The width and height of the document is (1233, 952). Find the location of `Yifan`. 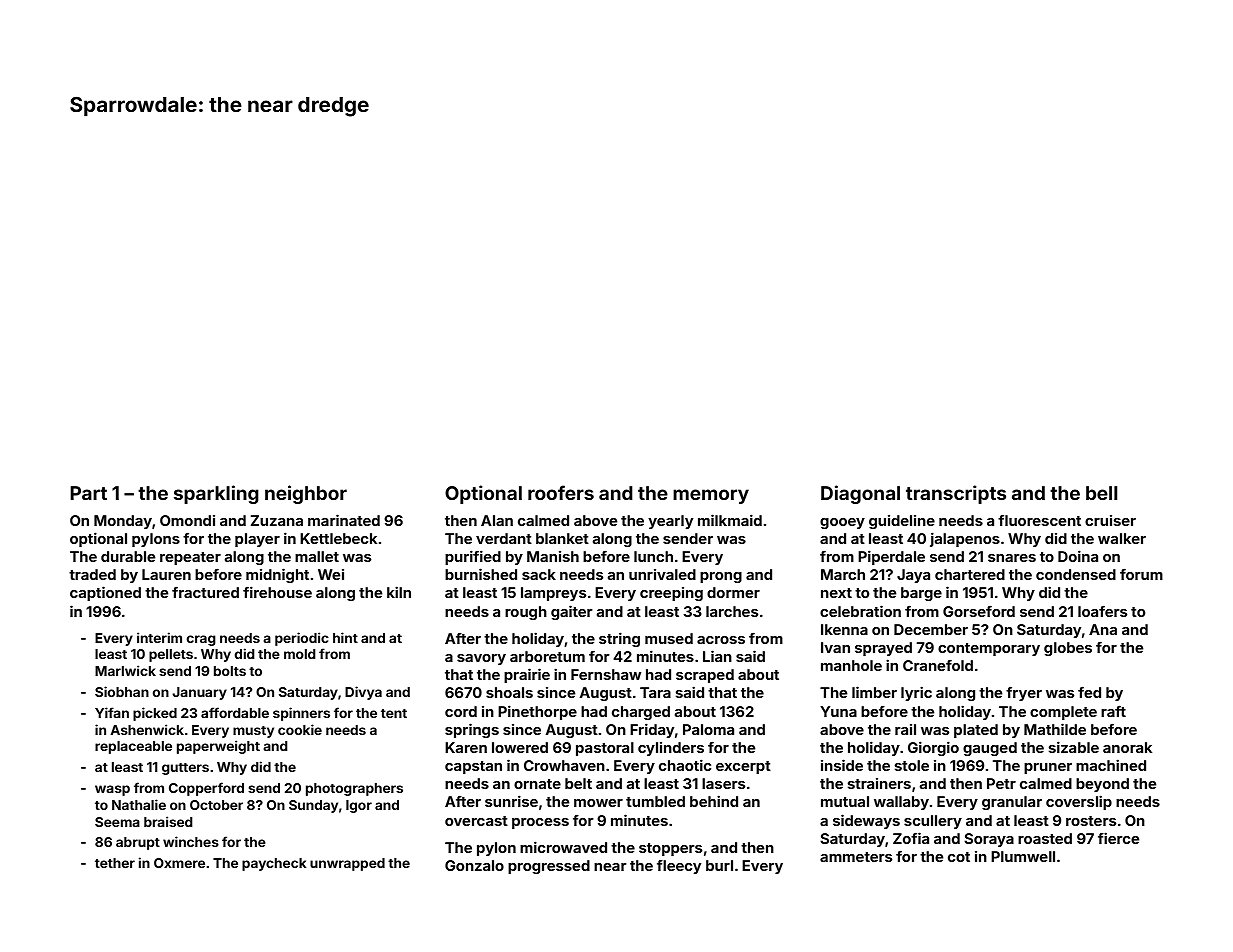

Yifan is located at coordinates (112, 712).
